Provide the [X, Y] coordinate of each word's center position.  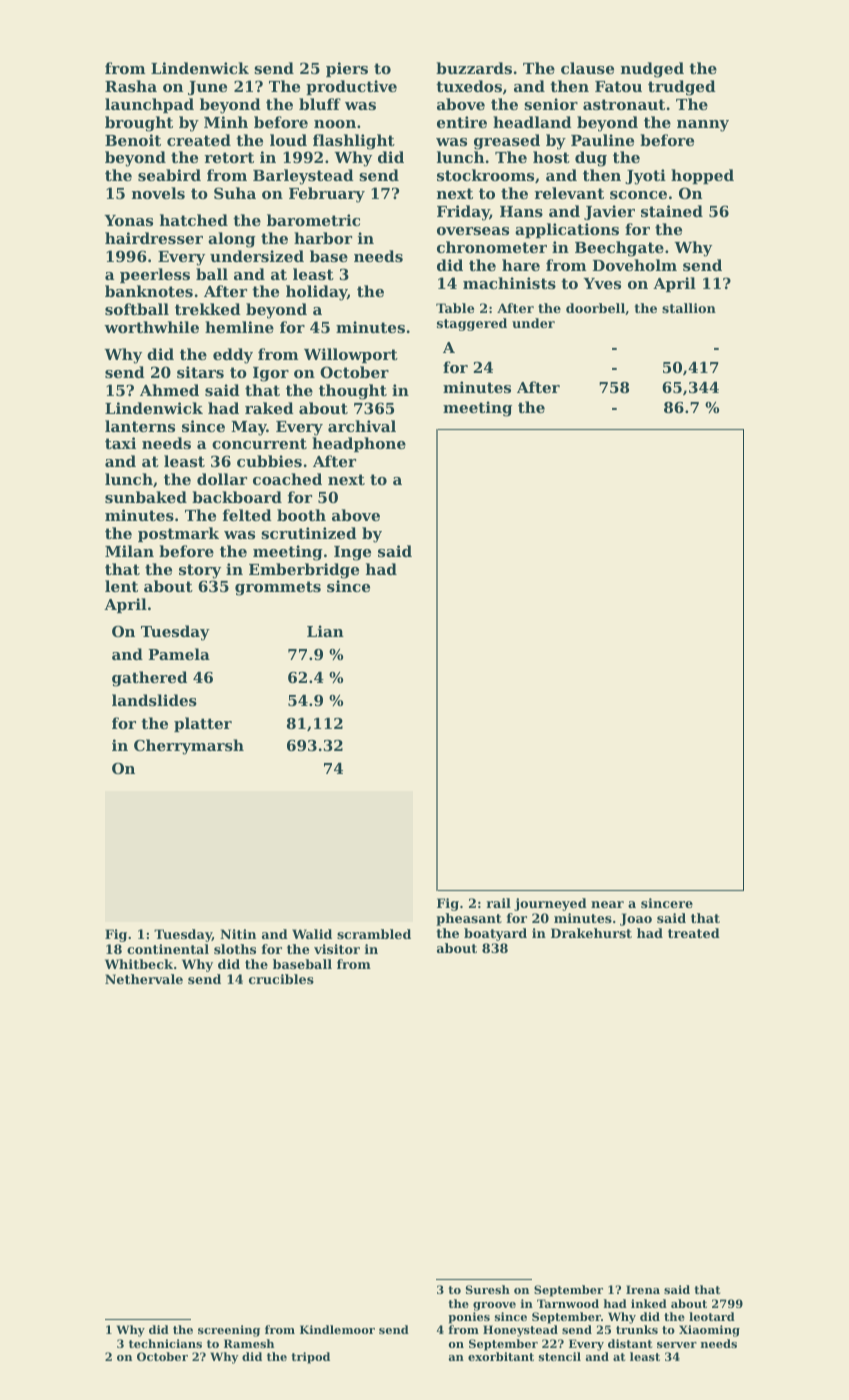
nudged [652, 70]
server [677, 1345]
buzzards [474, 68]
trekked [208, 309]
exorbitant [501, 1356]
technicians [165, 1343]
